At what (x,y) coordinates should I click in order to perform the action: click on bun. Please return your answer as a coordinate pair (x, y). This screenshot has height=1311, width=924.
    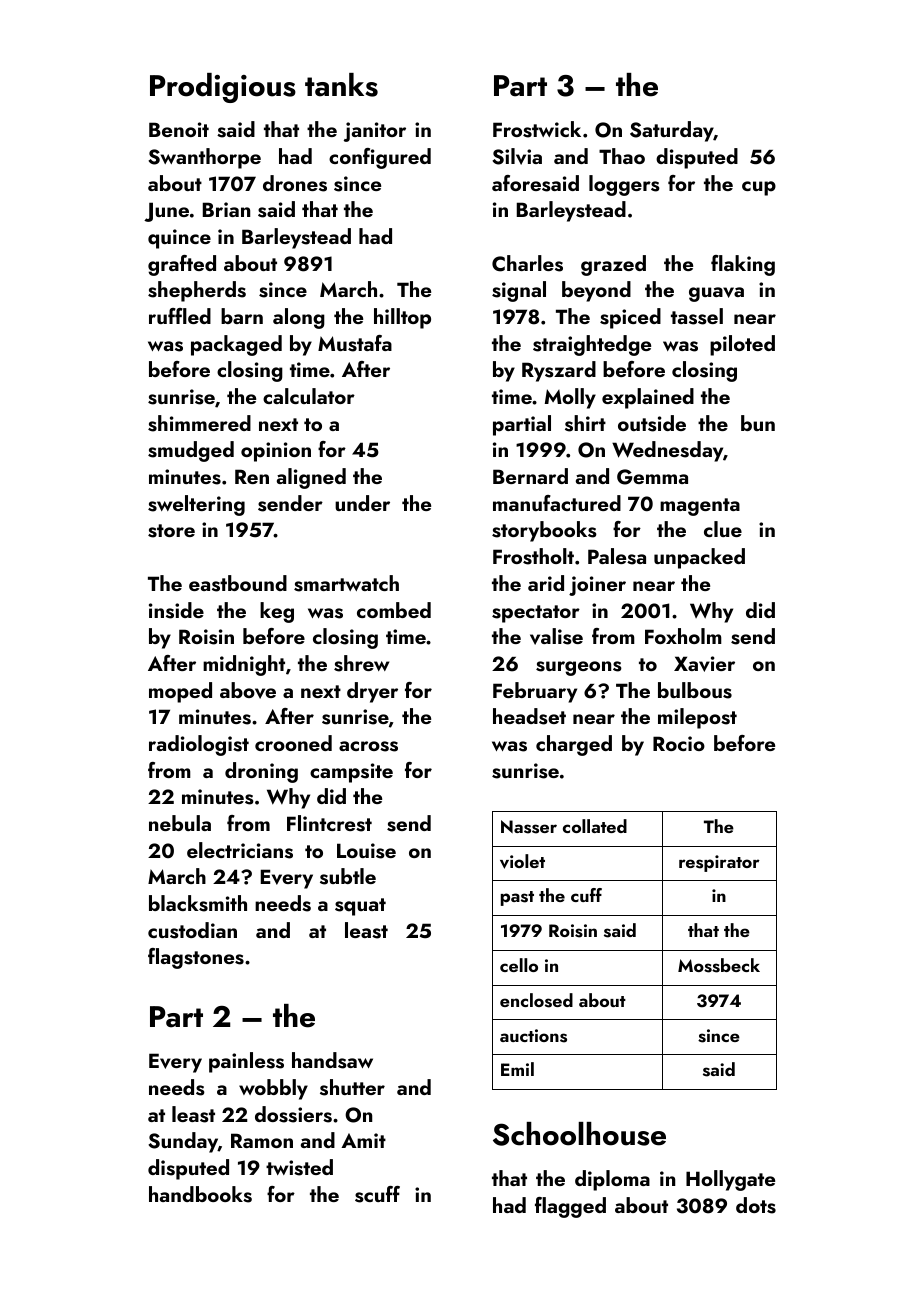
    Looking at the image, I should click on (758, 423).
